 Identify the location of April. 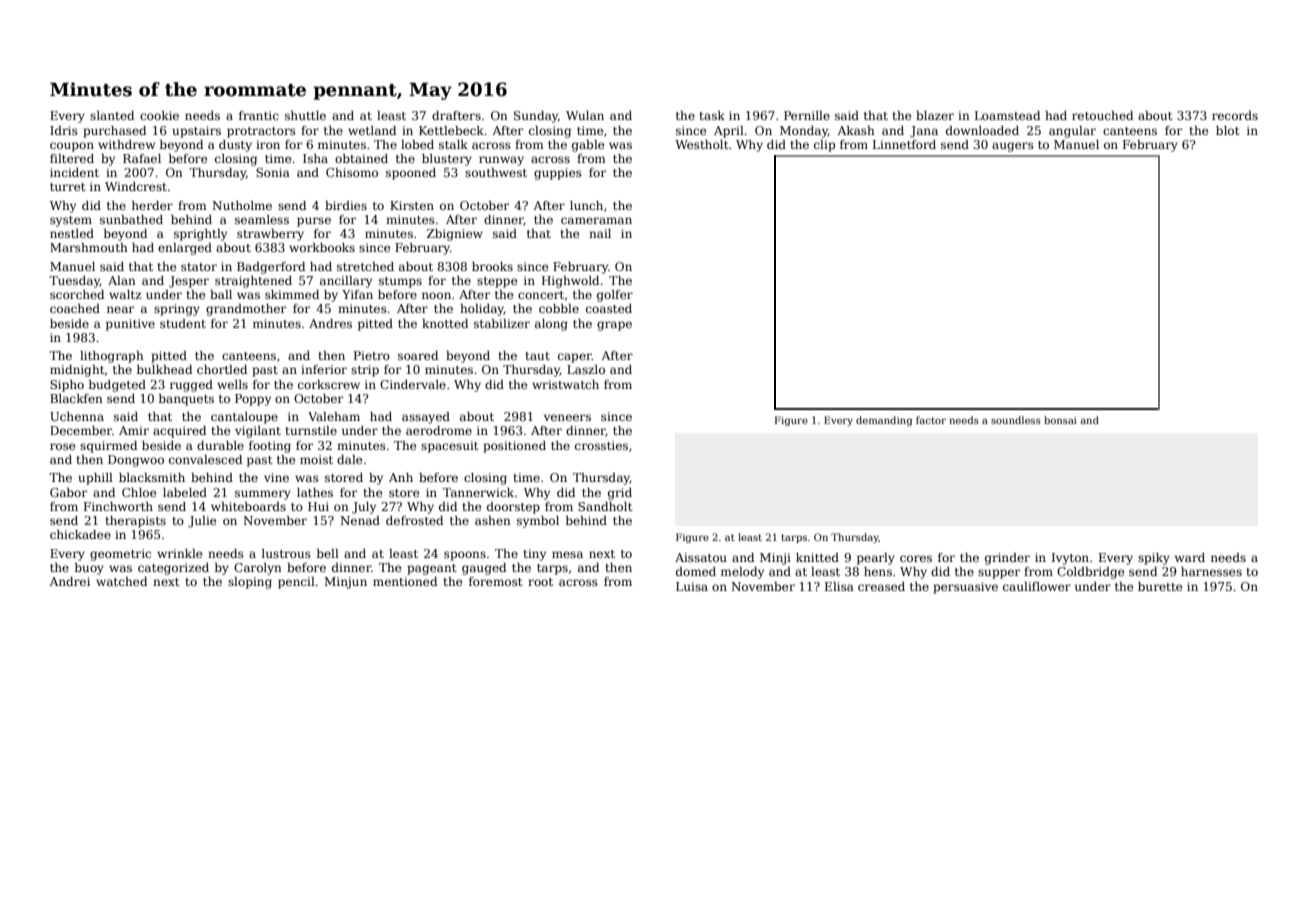
(729, 132).
